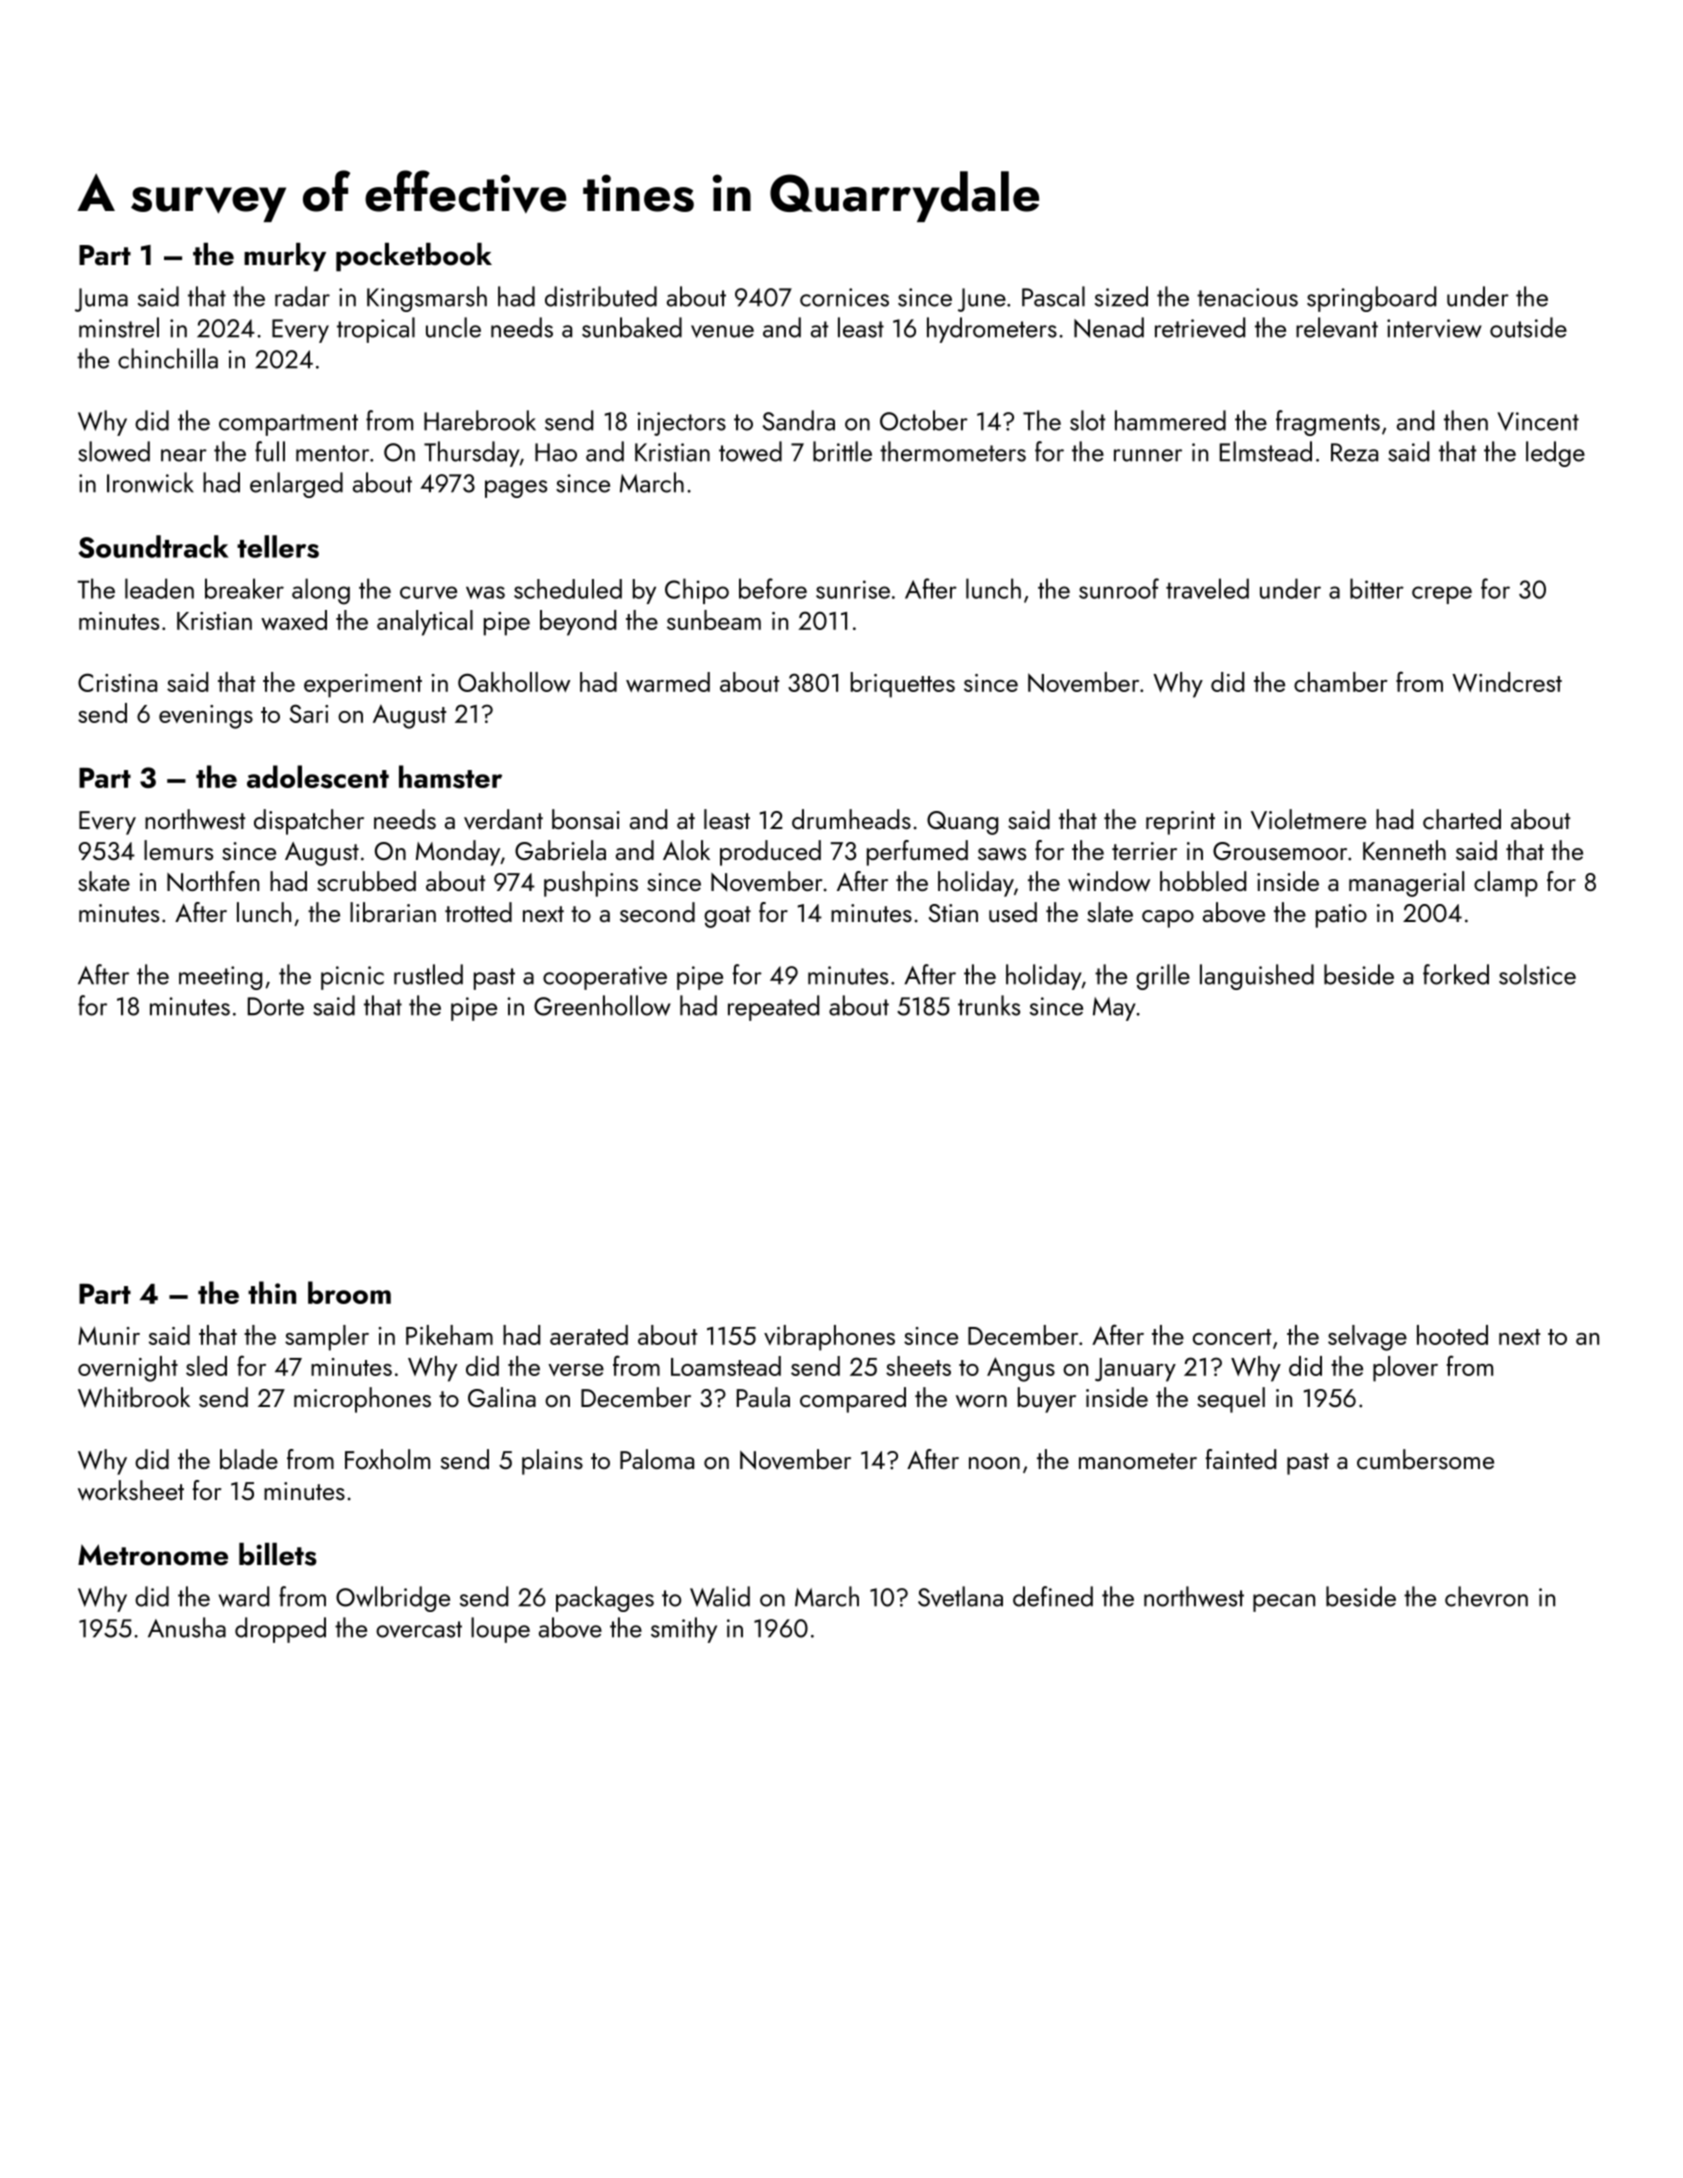 The height and width of the screenshot is (2178, 1683). Describe the element at coordinates (829, 1338) in the screenshot. I see `vibraphones` at that location.
